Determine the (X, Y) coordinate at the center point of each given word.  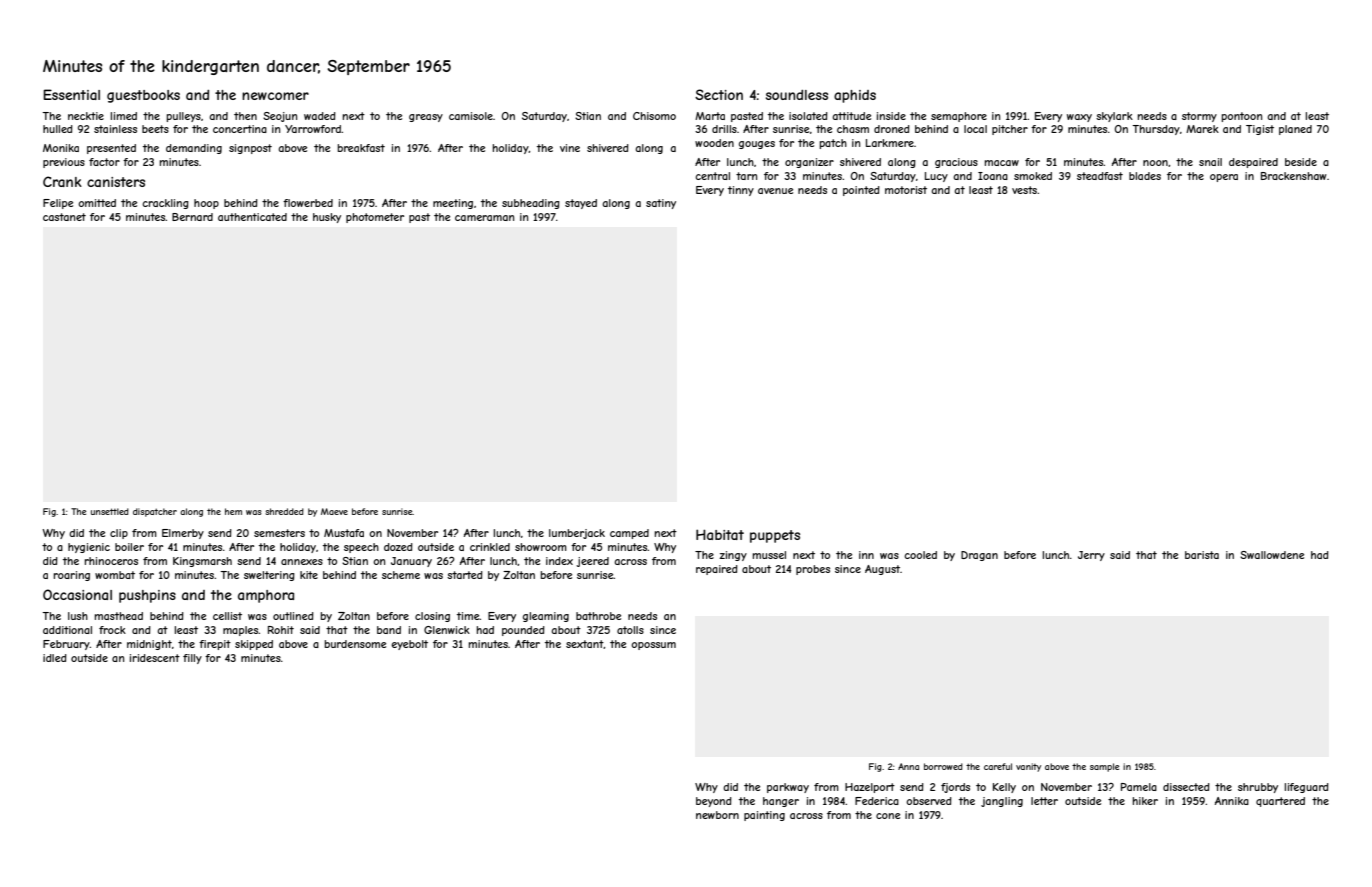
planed (1295, 130)
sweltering (269, 576)
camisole (471, 116)
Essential (71, 94)
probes (813, 570)
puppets (775, 536)
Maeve (334, 511)
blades (1145, 176)
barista (1202, 555)
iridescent (155, 658)
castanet (64, 217)
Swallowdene (1272, 555)
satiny (661, 204)
